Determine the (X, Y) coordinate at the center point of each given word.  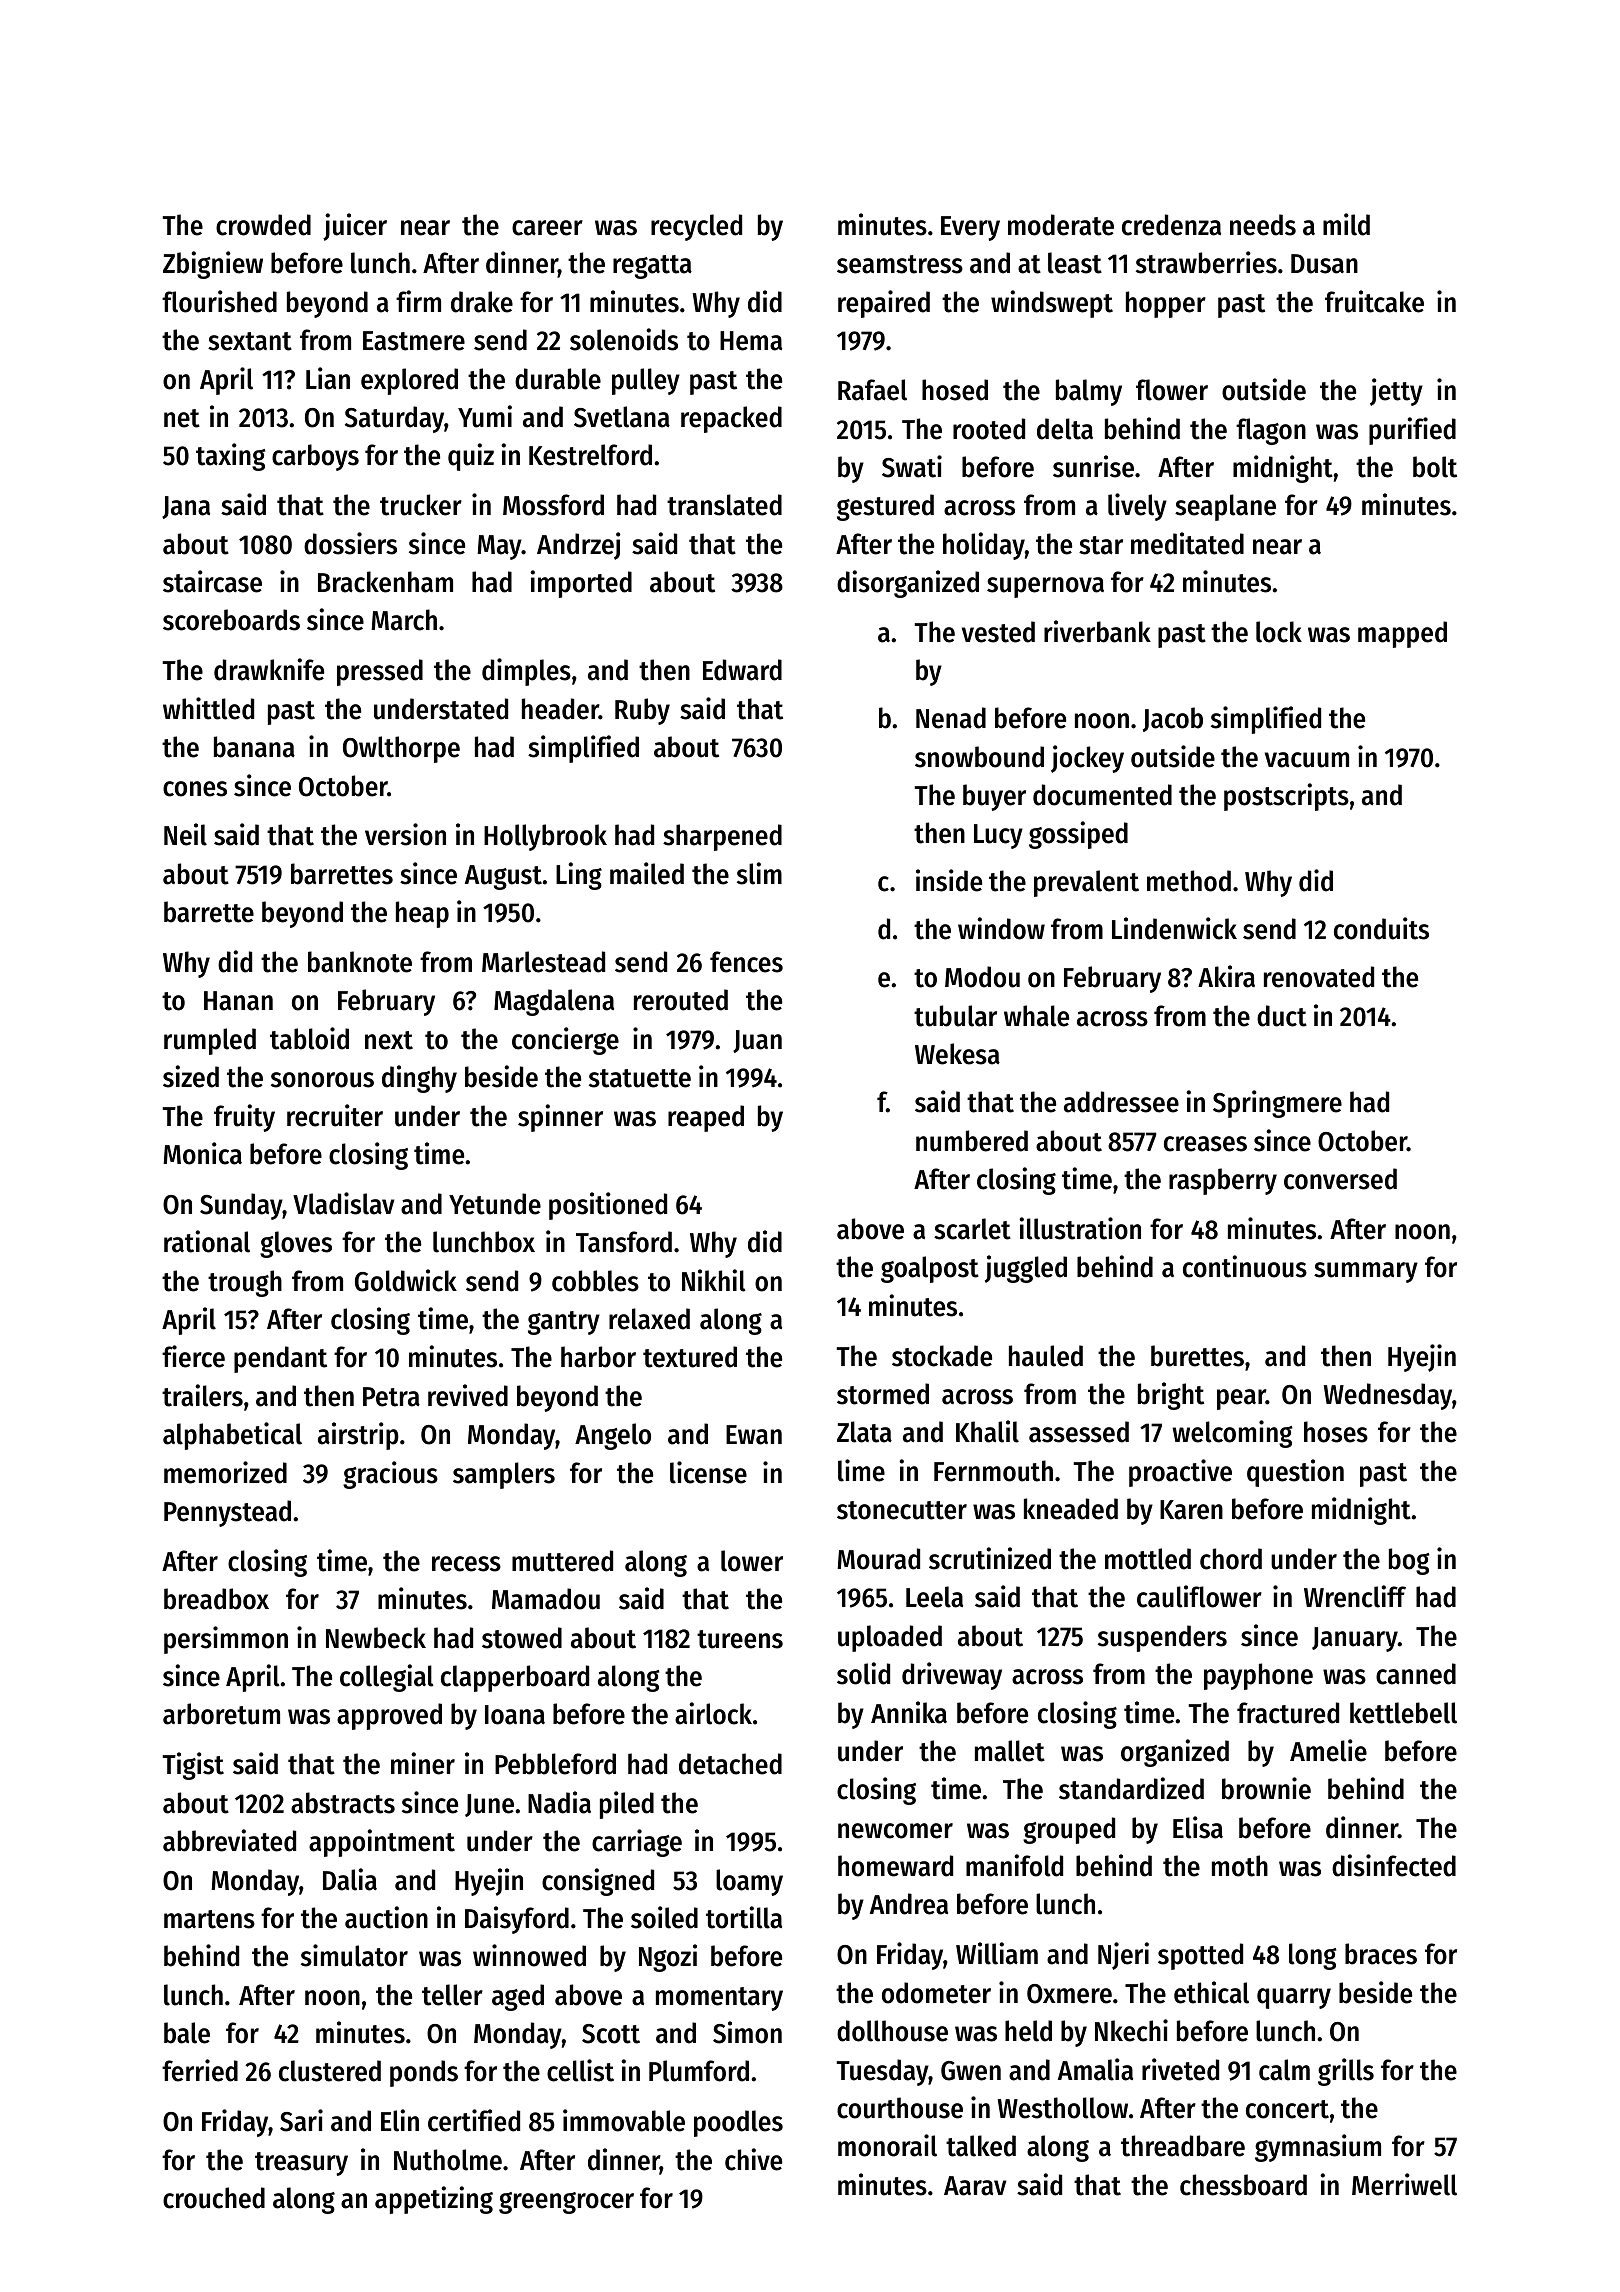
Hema (751, 341)
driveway (952, 1676)
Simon (747, 2032)
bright (1171, 1396)
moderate (1061, 225)
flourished (219, 301)
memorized (225, 1472)
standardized (1131, 1788)
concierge (565, 1041)
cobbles (595, 1281)
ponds (424, 2073)
